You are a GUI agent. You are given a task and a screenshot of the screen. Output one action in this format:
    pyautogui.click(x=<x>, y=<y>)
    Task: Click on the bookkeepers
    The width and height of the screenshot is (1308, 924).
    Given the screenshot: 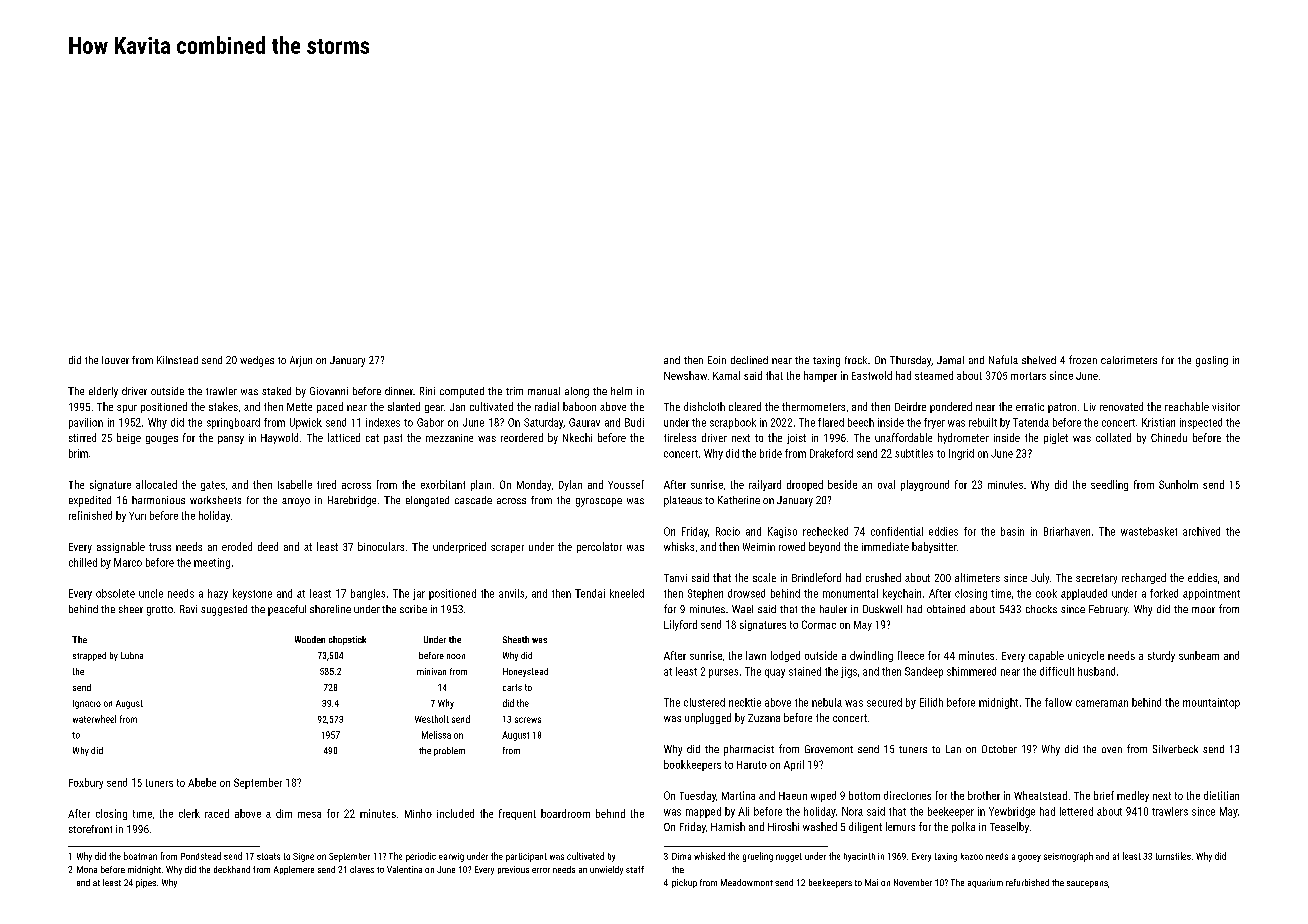 What is the action you would take?
    pyautogui.click(x=692, y=765)
